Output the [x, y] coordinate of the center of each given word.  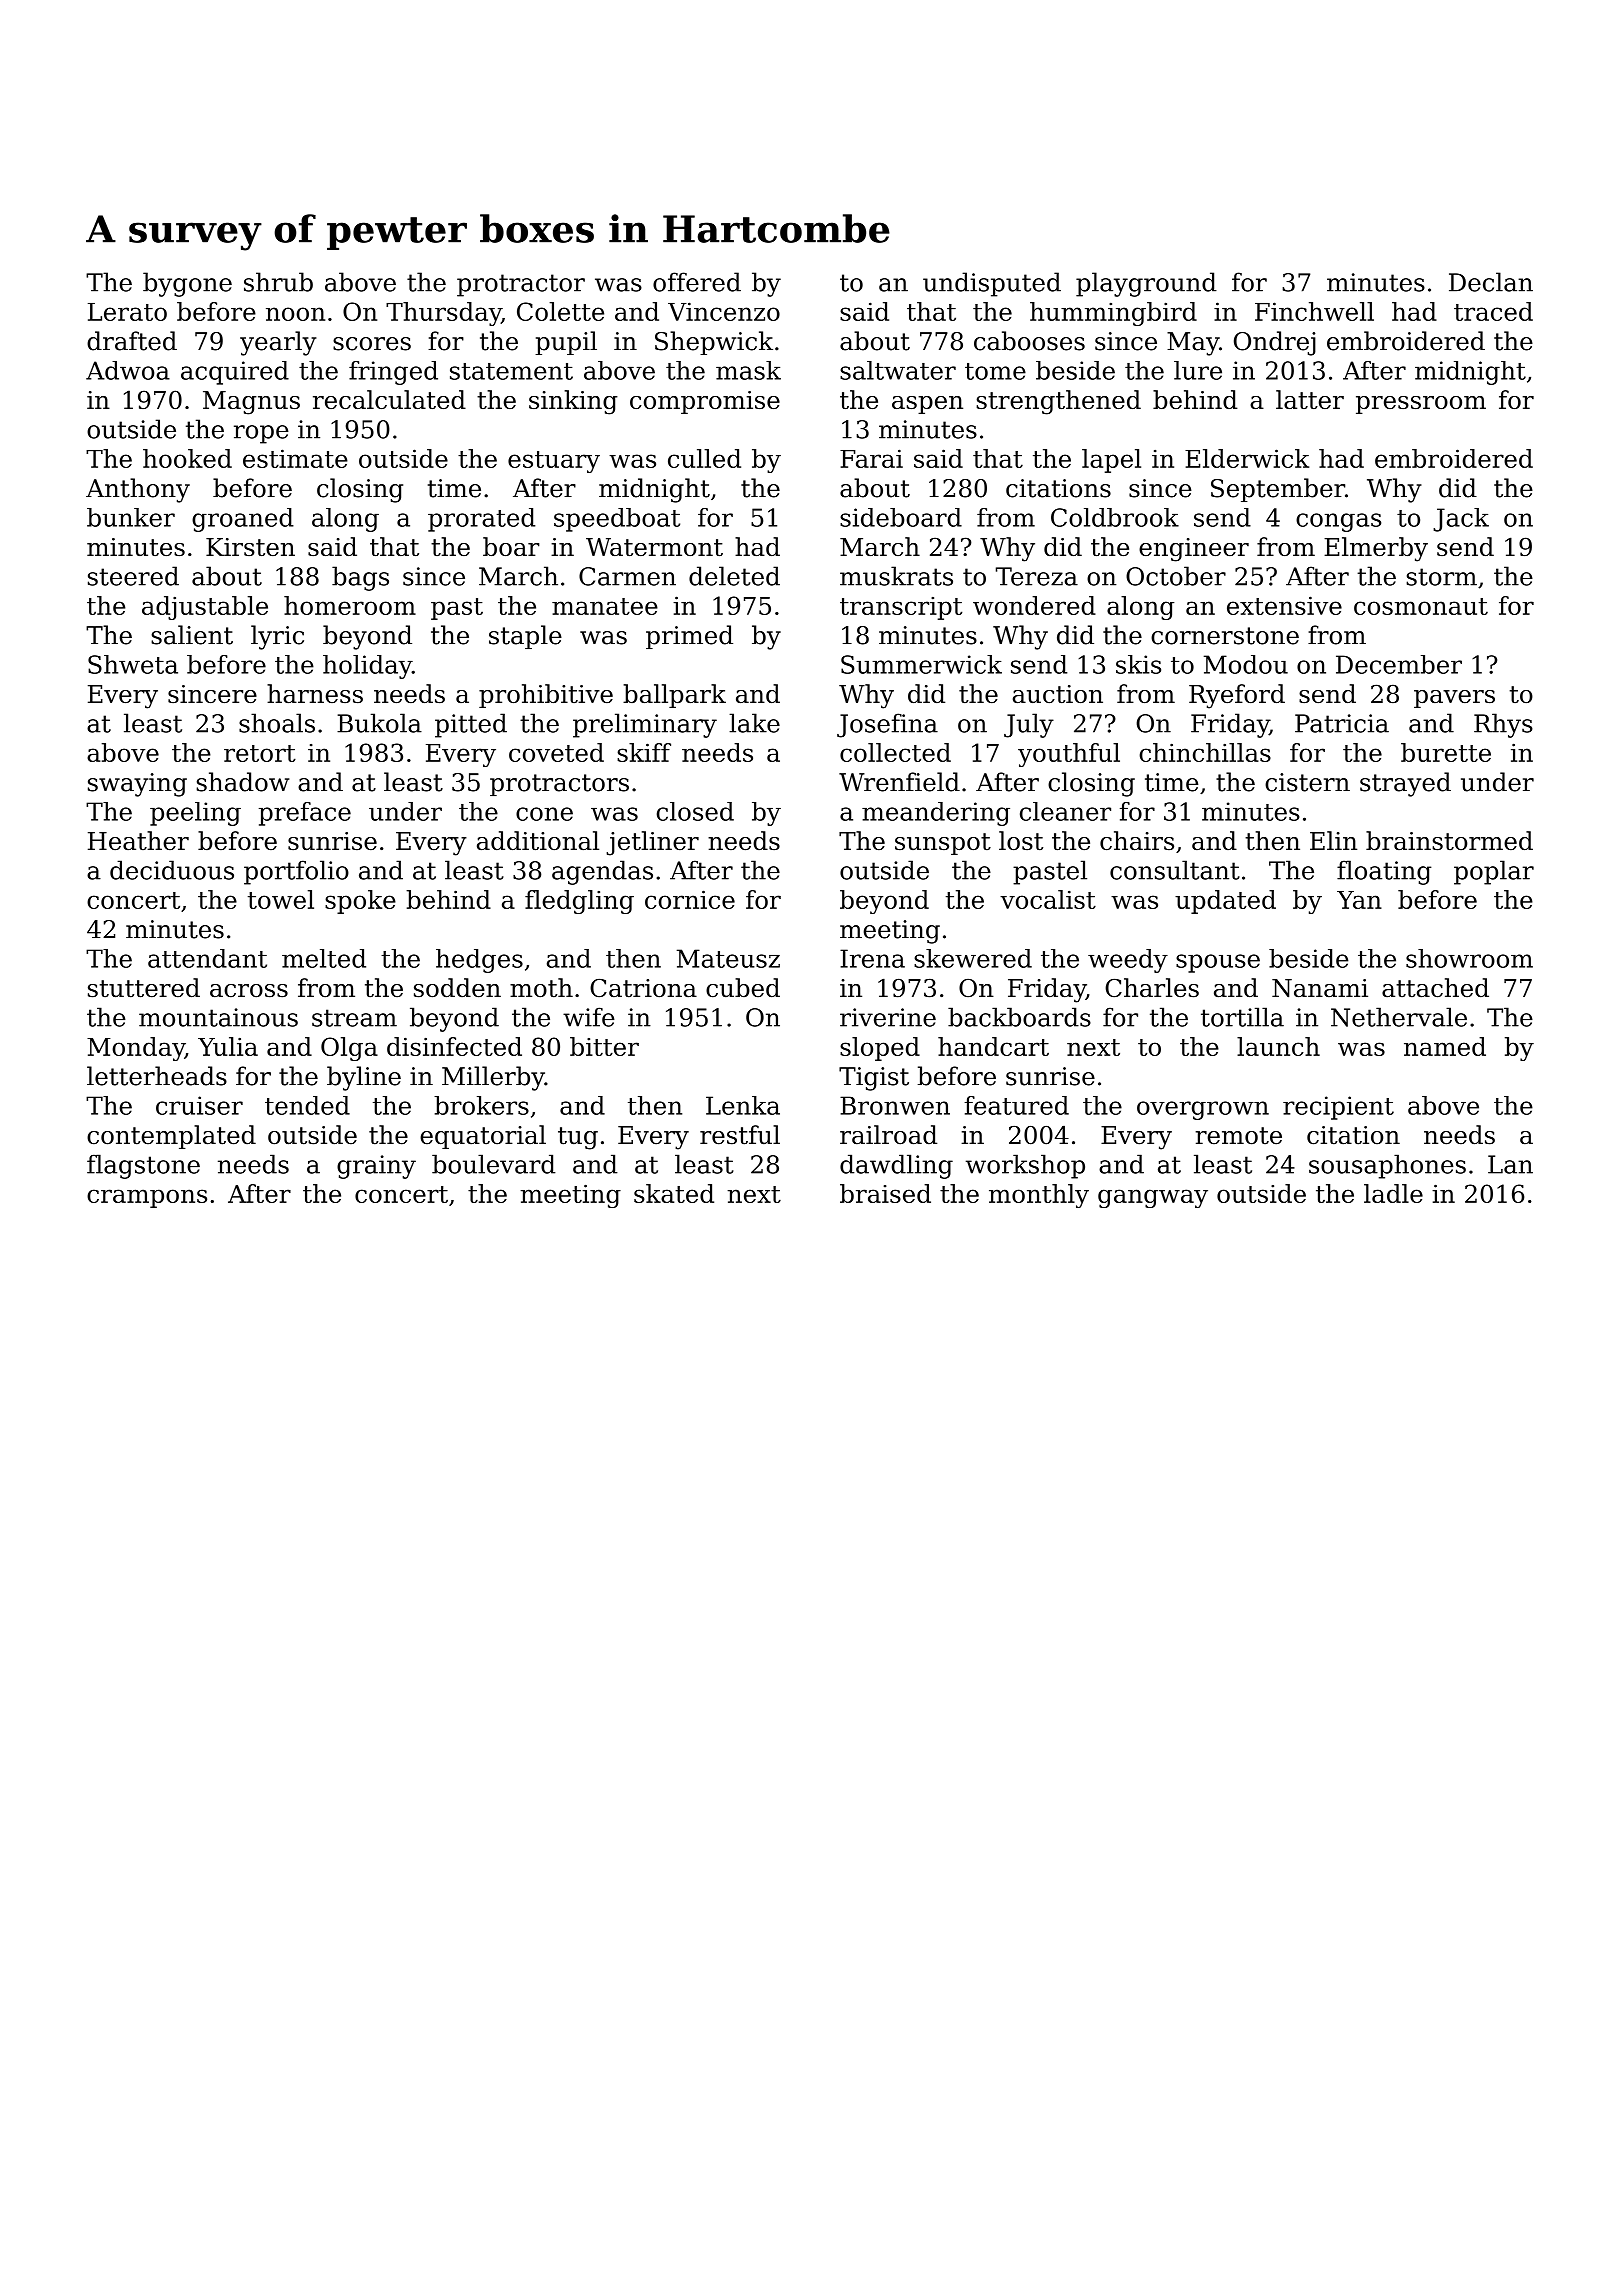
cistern [1307, 782]
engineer [1194, 550]
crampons [147, 1198]
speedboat [617, 520]
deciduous [172, 870]
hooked [187, 458]
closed [695, 811]
